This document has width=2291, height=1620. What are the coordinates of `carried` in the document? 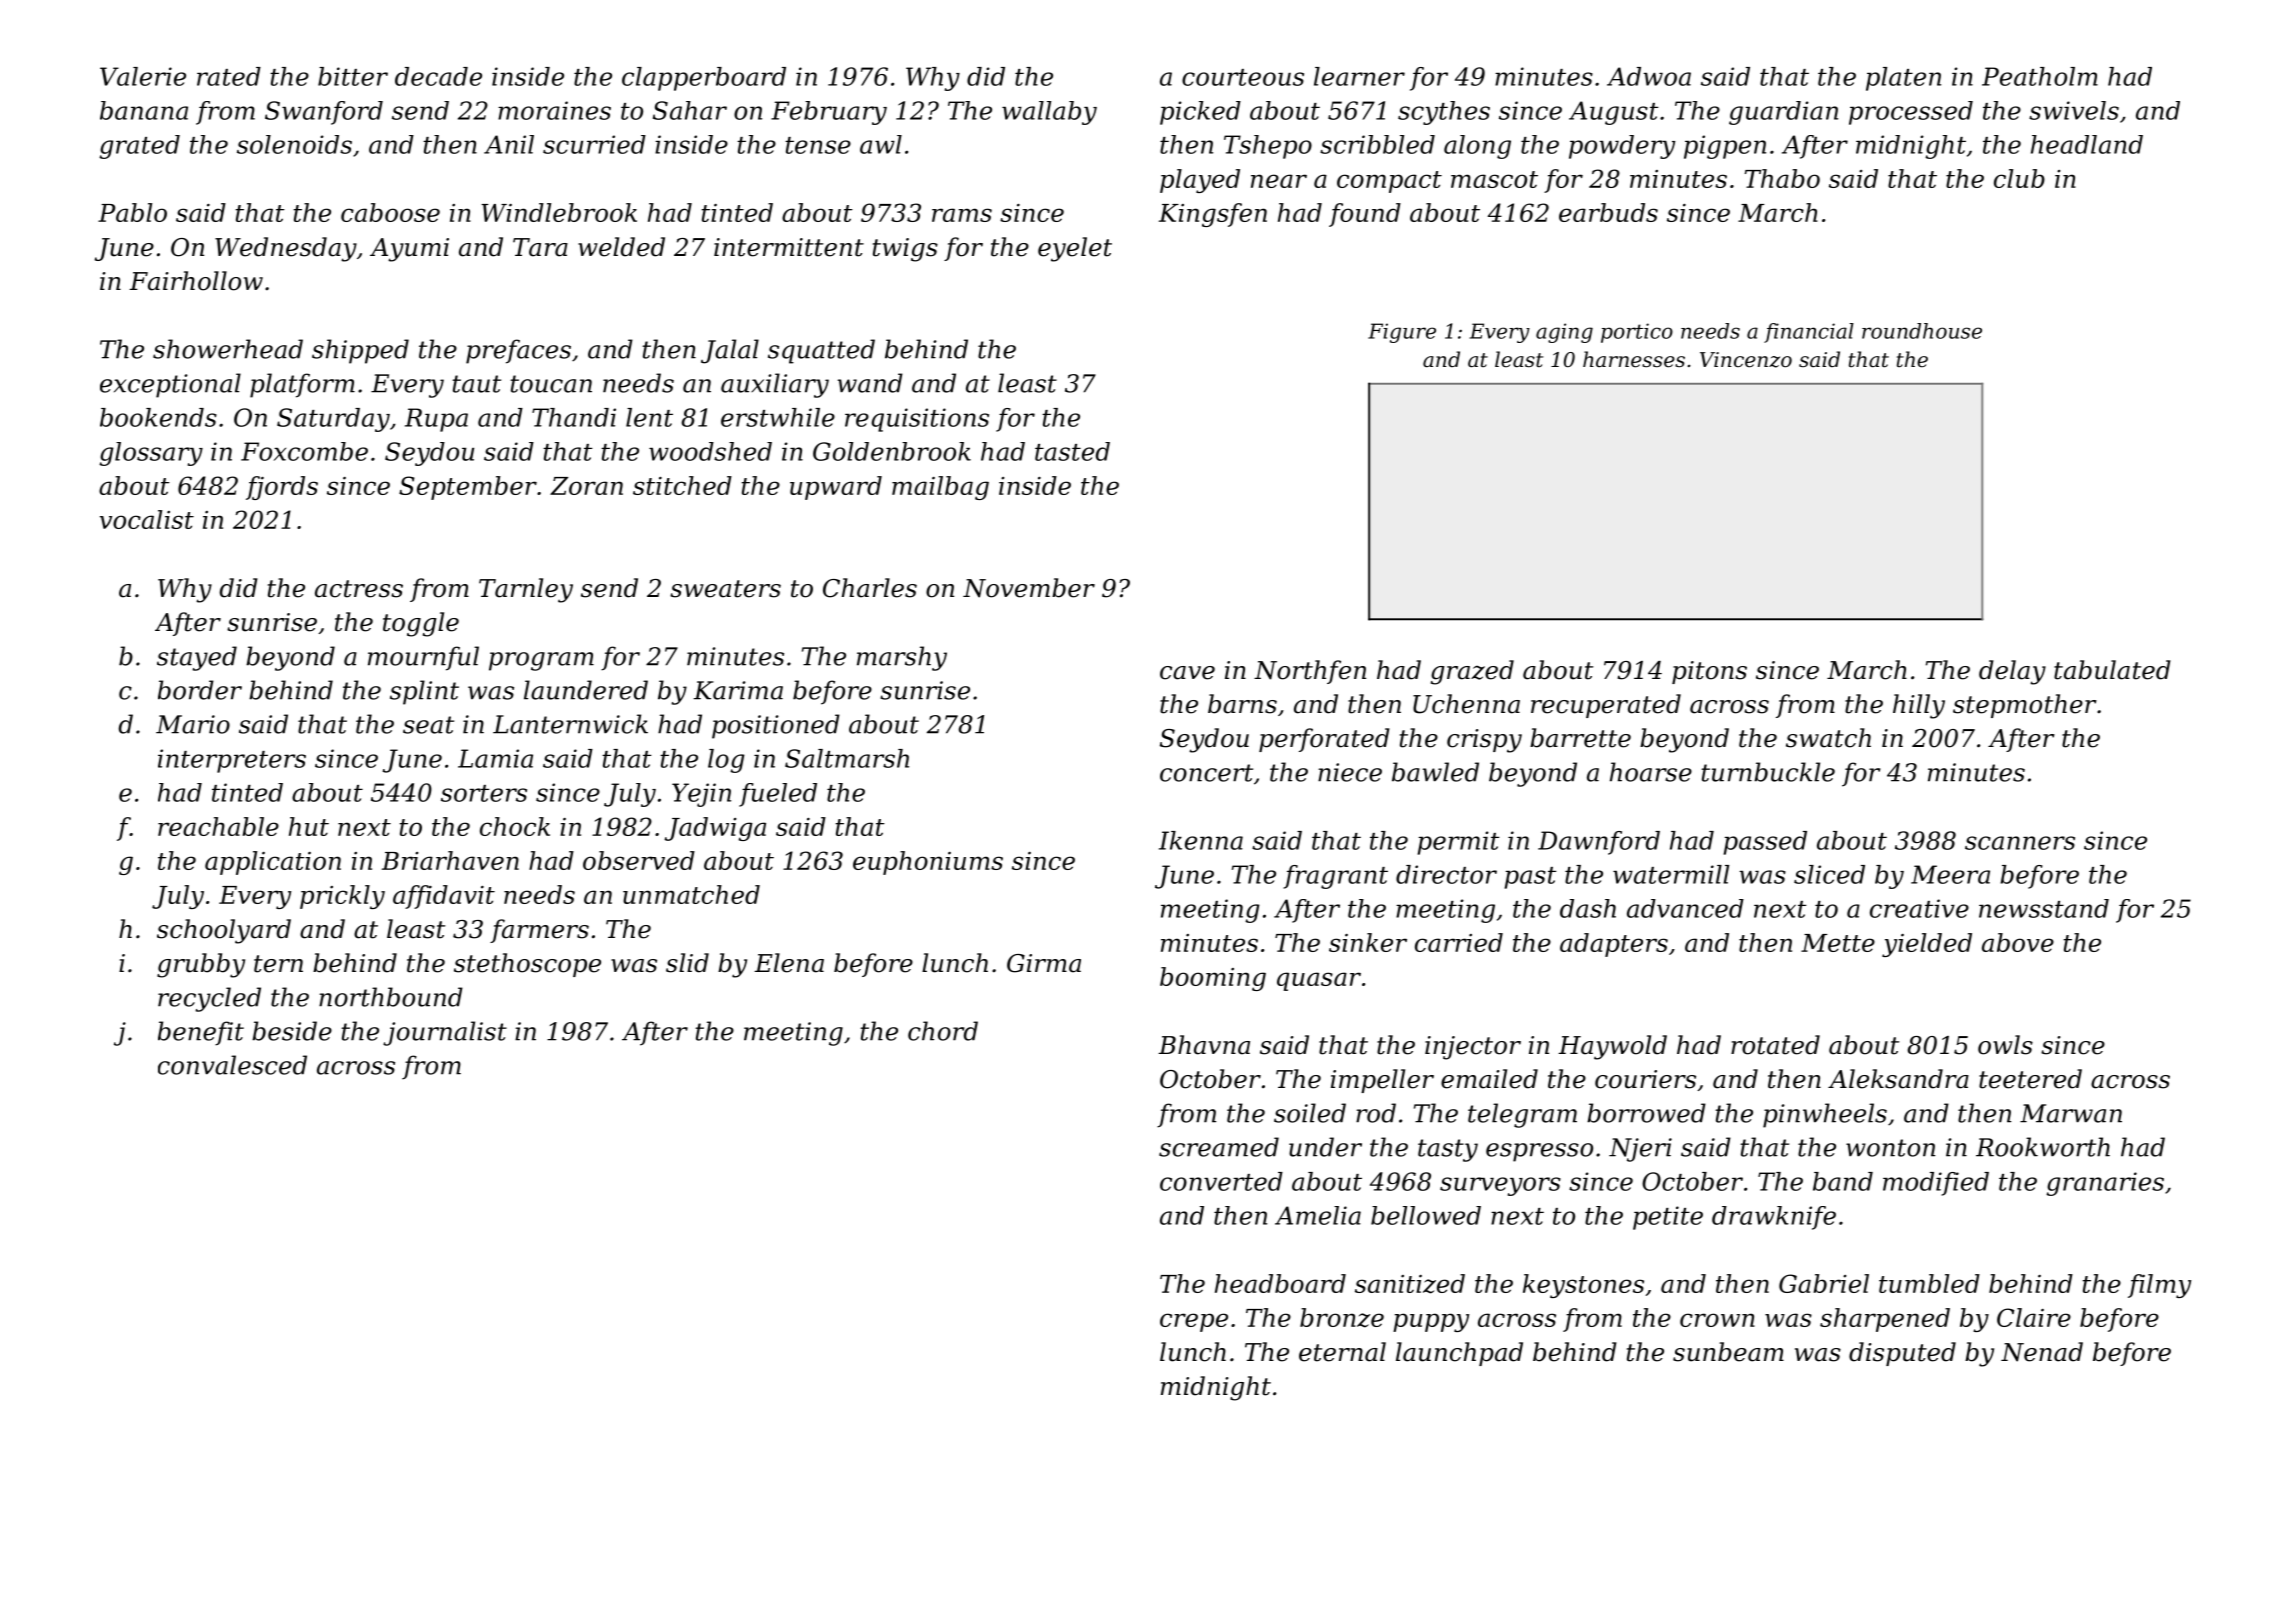 It's located at (1459, 942).
